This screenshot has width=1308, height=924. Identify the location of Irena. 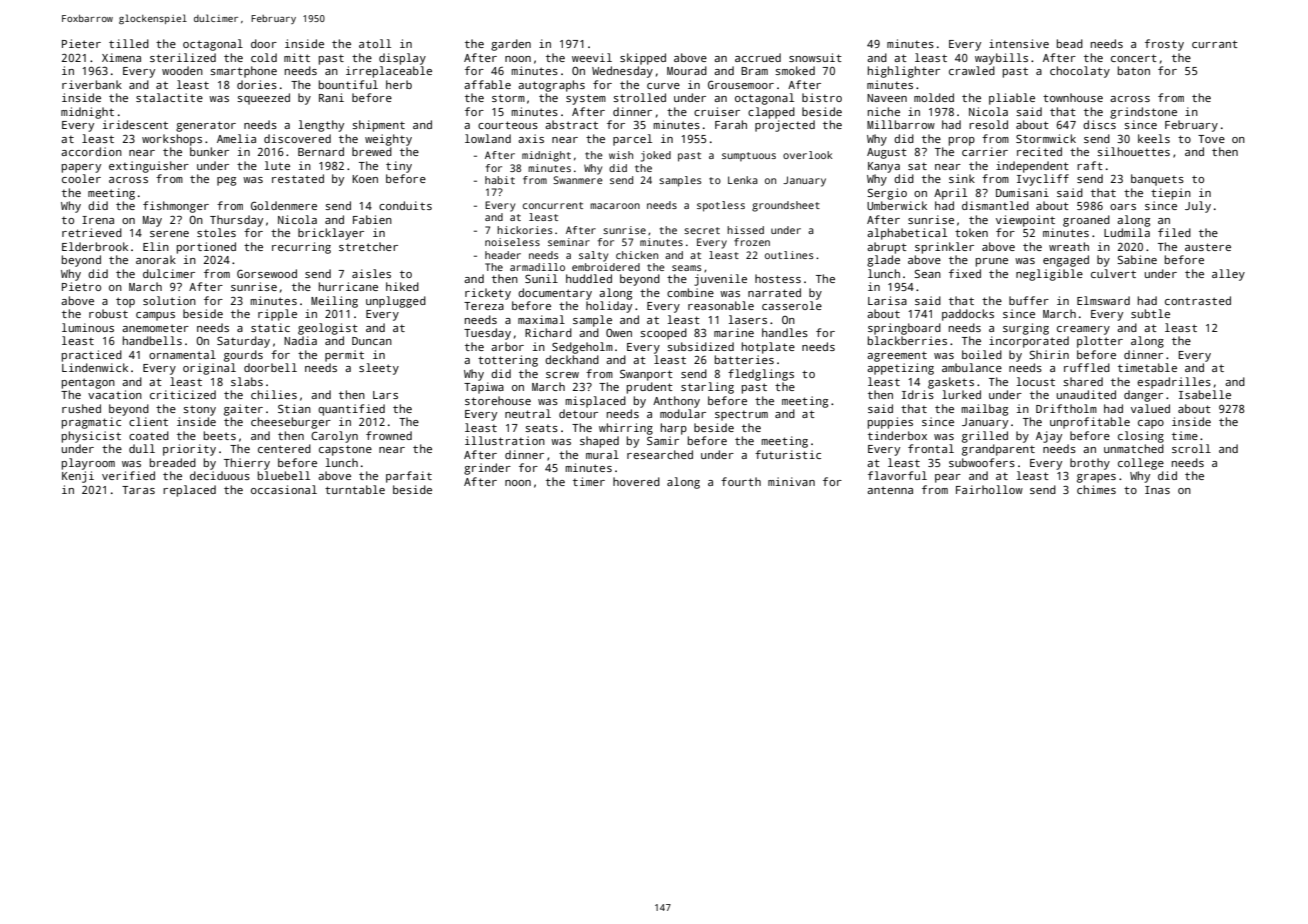
(98, 220).
